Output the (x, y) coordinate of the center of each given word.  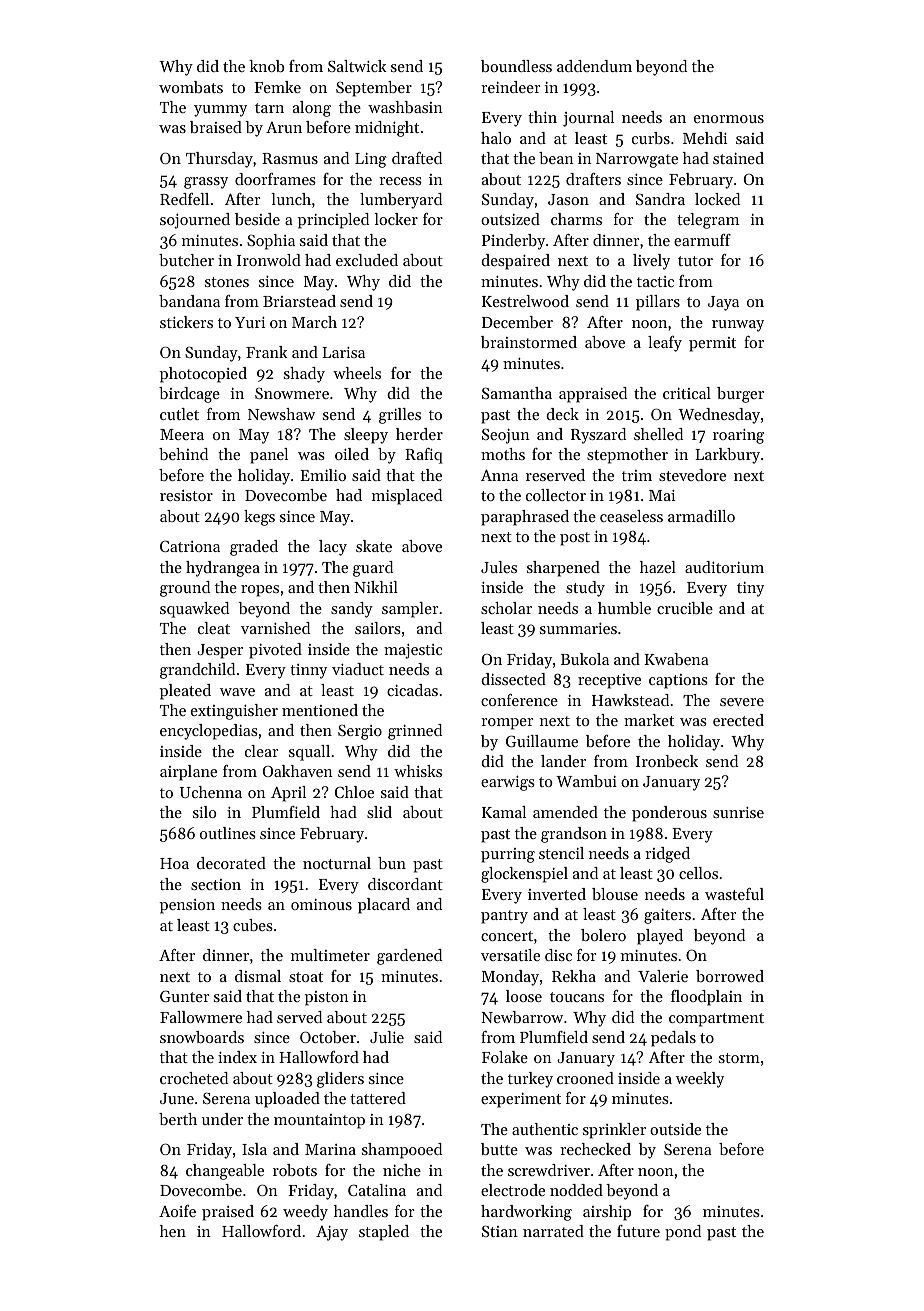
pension (187, 906)
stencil (561, 853)
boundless (516, 66)
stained (738, 158)
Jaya (723, 303)
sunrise (738, 812)
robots (295, 1170)
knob (267, 66)
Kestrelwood (525, 301)
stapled (384, 1233)
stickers (186, 322)
